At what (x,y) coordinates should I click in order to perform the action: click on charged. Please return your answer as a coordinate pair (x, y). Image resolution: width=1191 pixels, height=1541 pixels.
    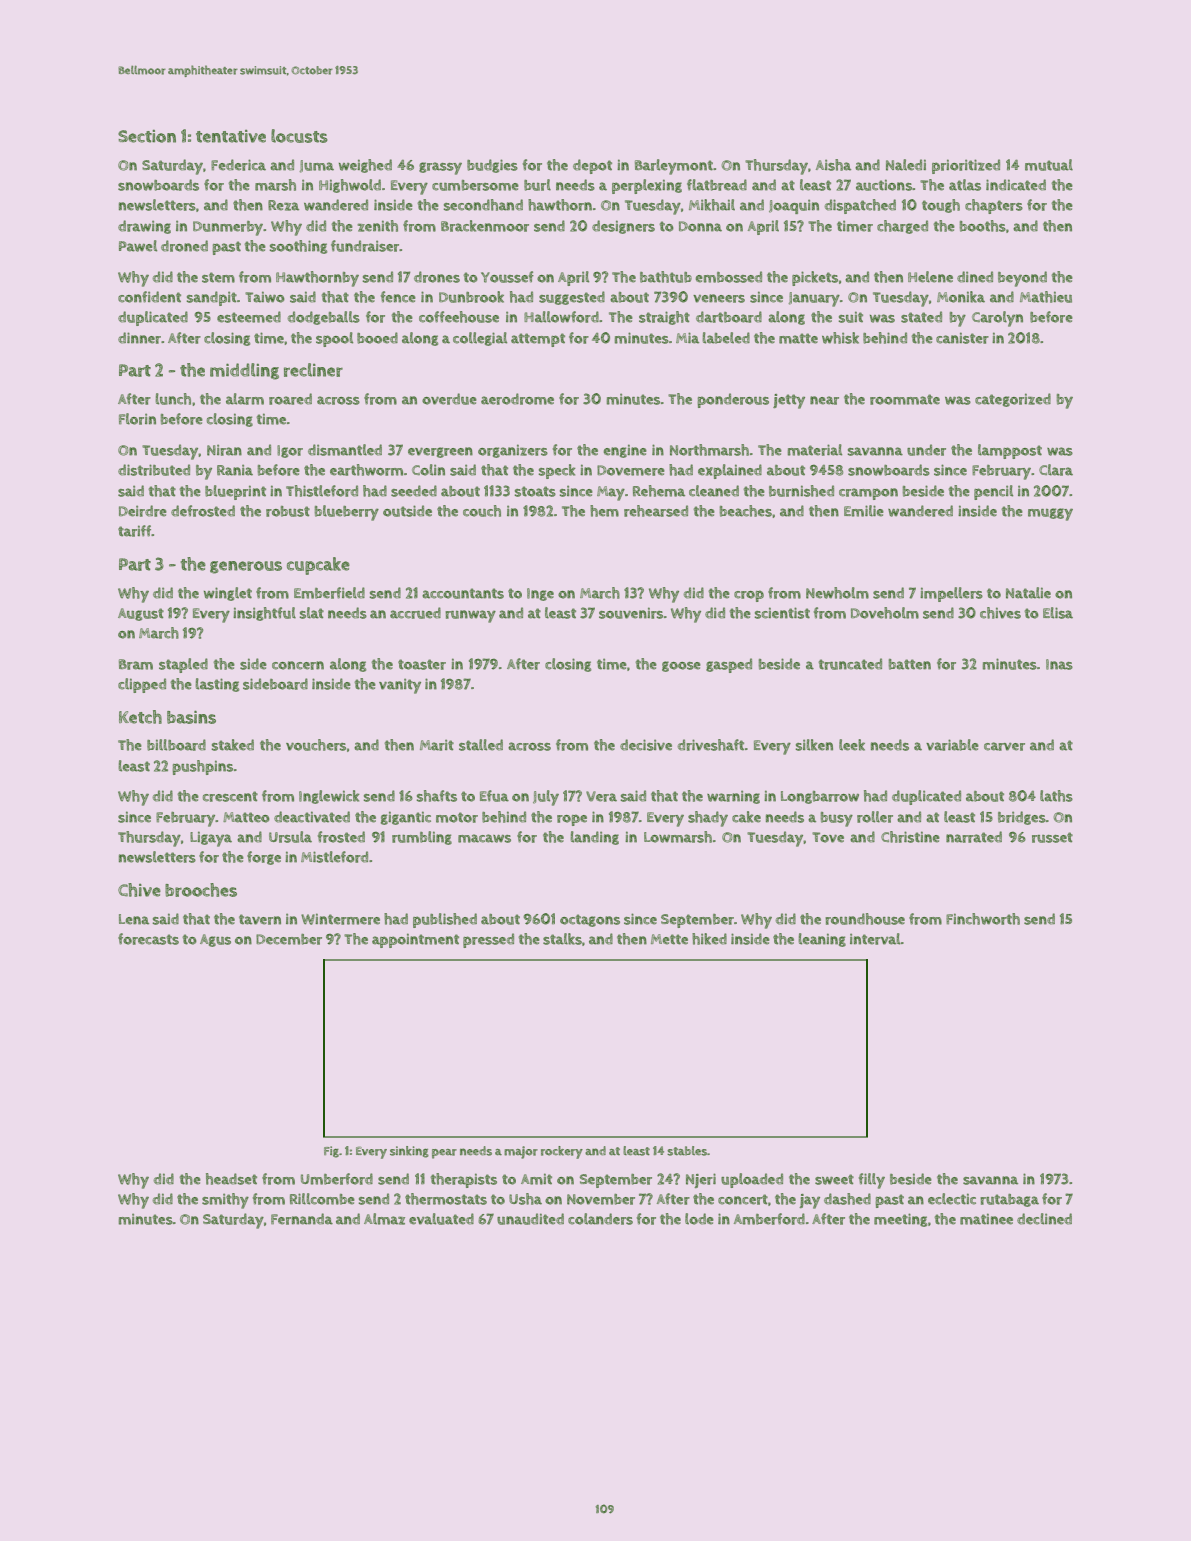
    Looking at the image, I should click on (902, 227).
